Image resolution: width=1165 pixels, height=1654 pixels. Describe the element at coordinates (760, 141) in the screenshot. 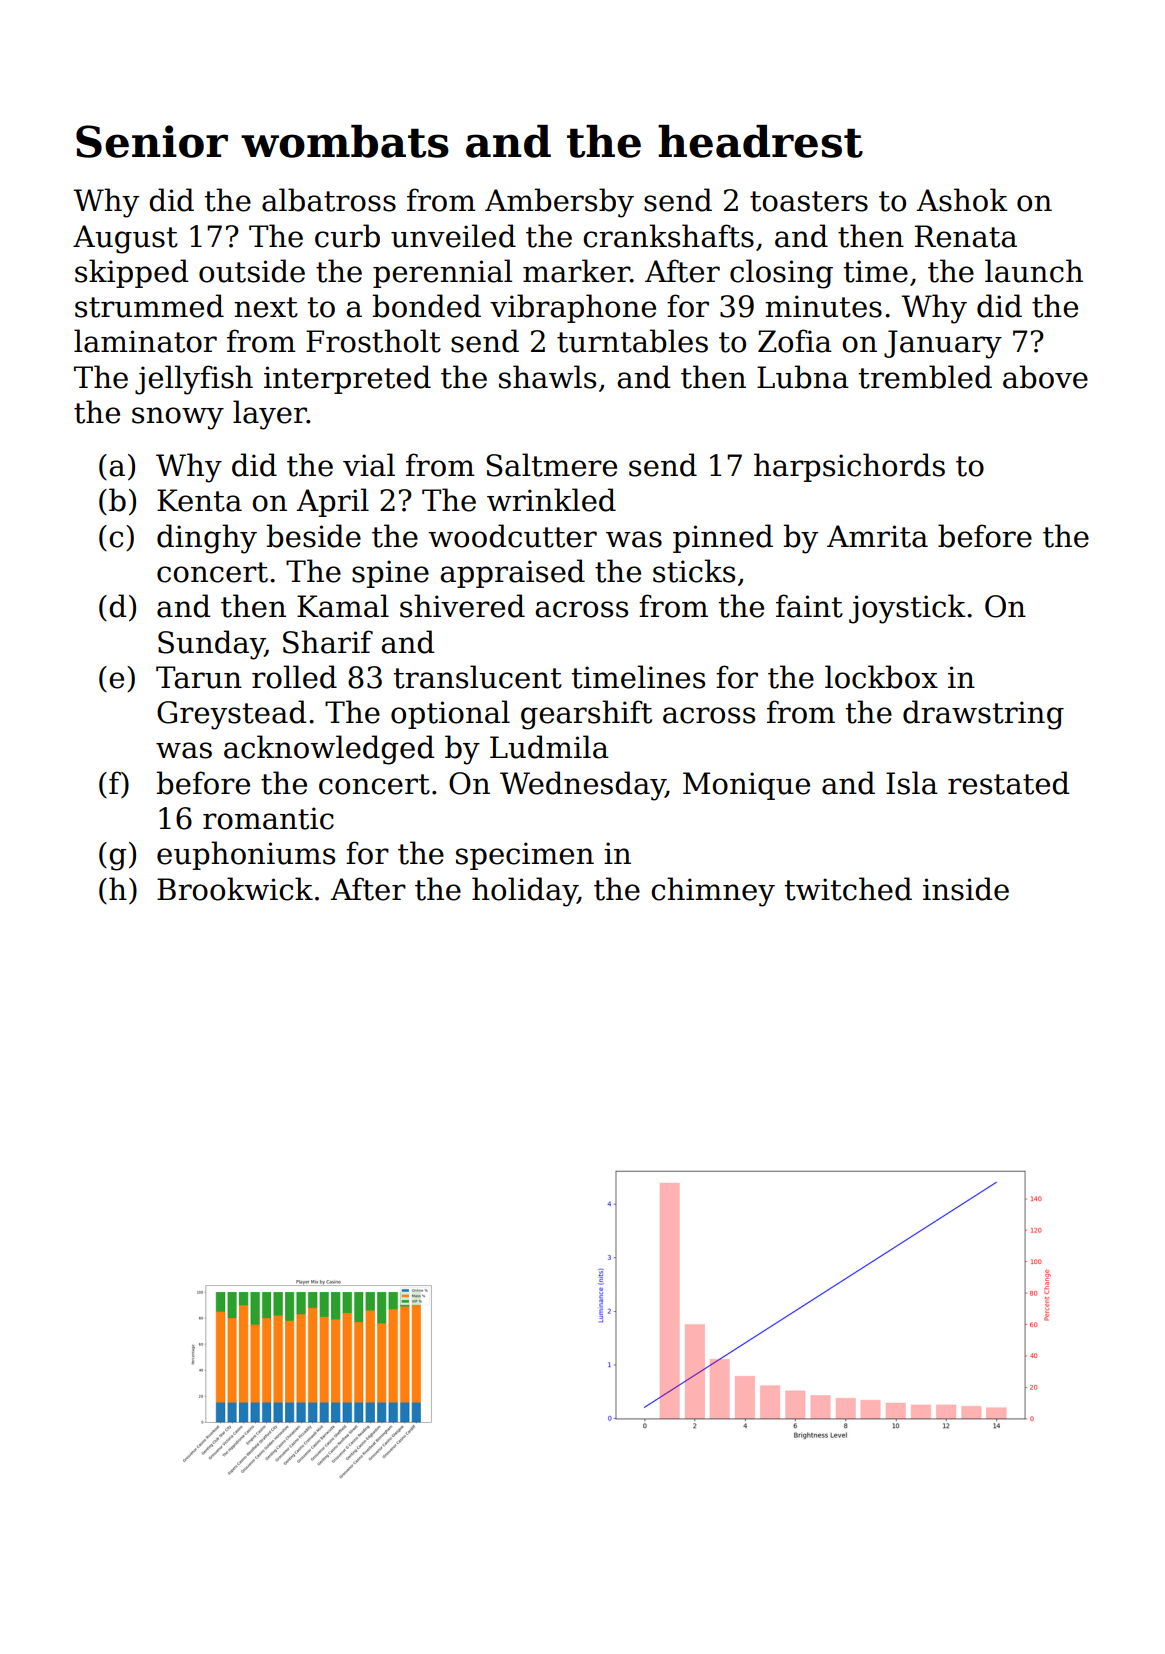

I see `headrest` at that location.
